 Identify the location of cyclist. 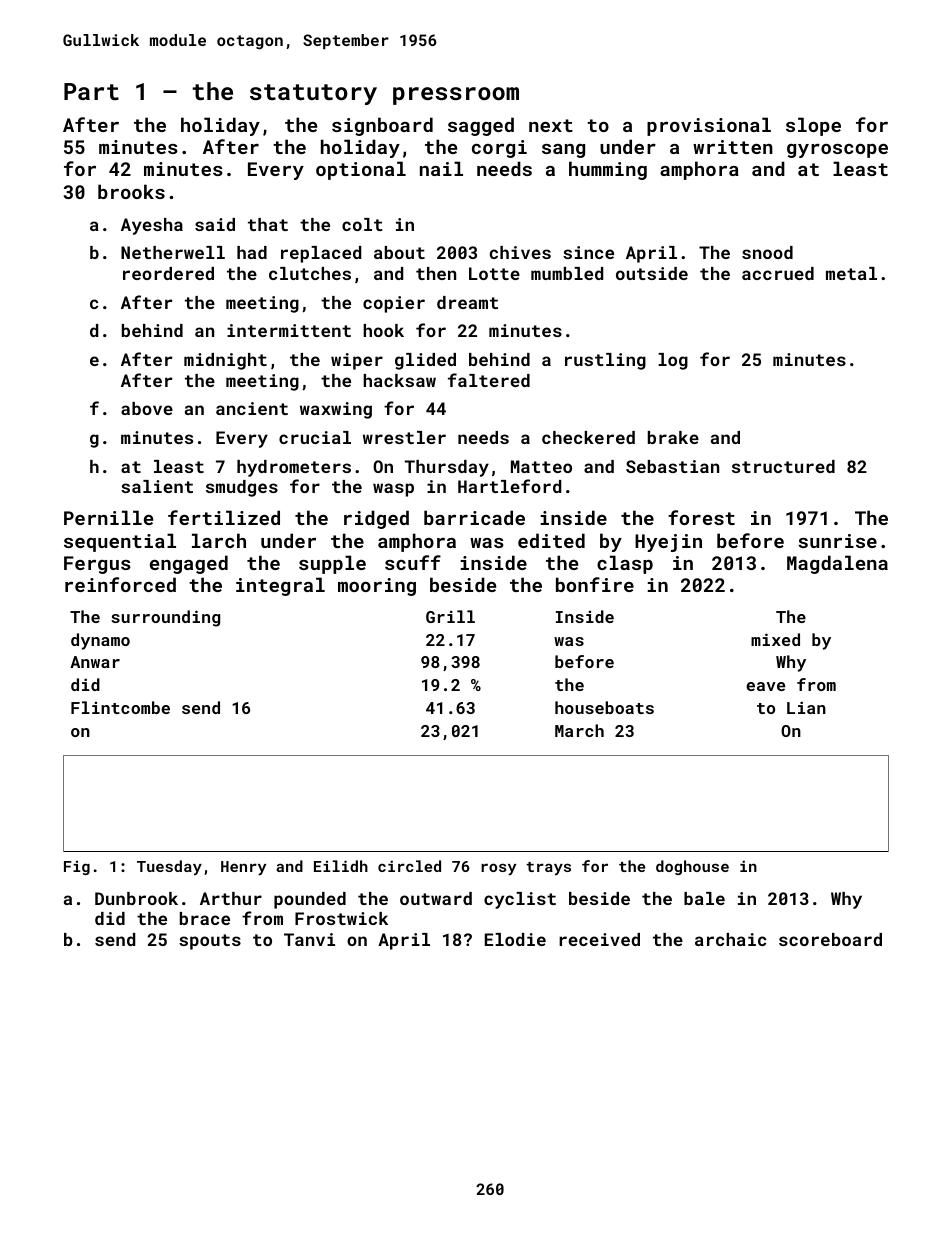
(520, 900).
